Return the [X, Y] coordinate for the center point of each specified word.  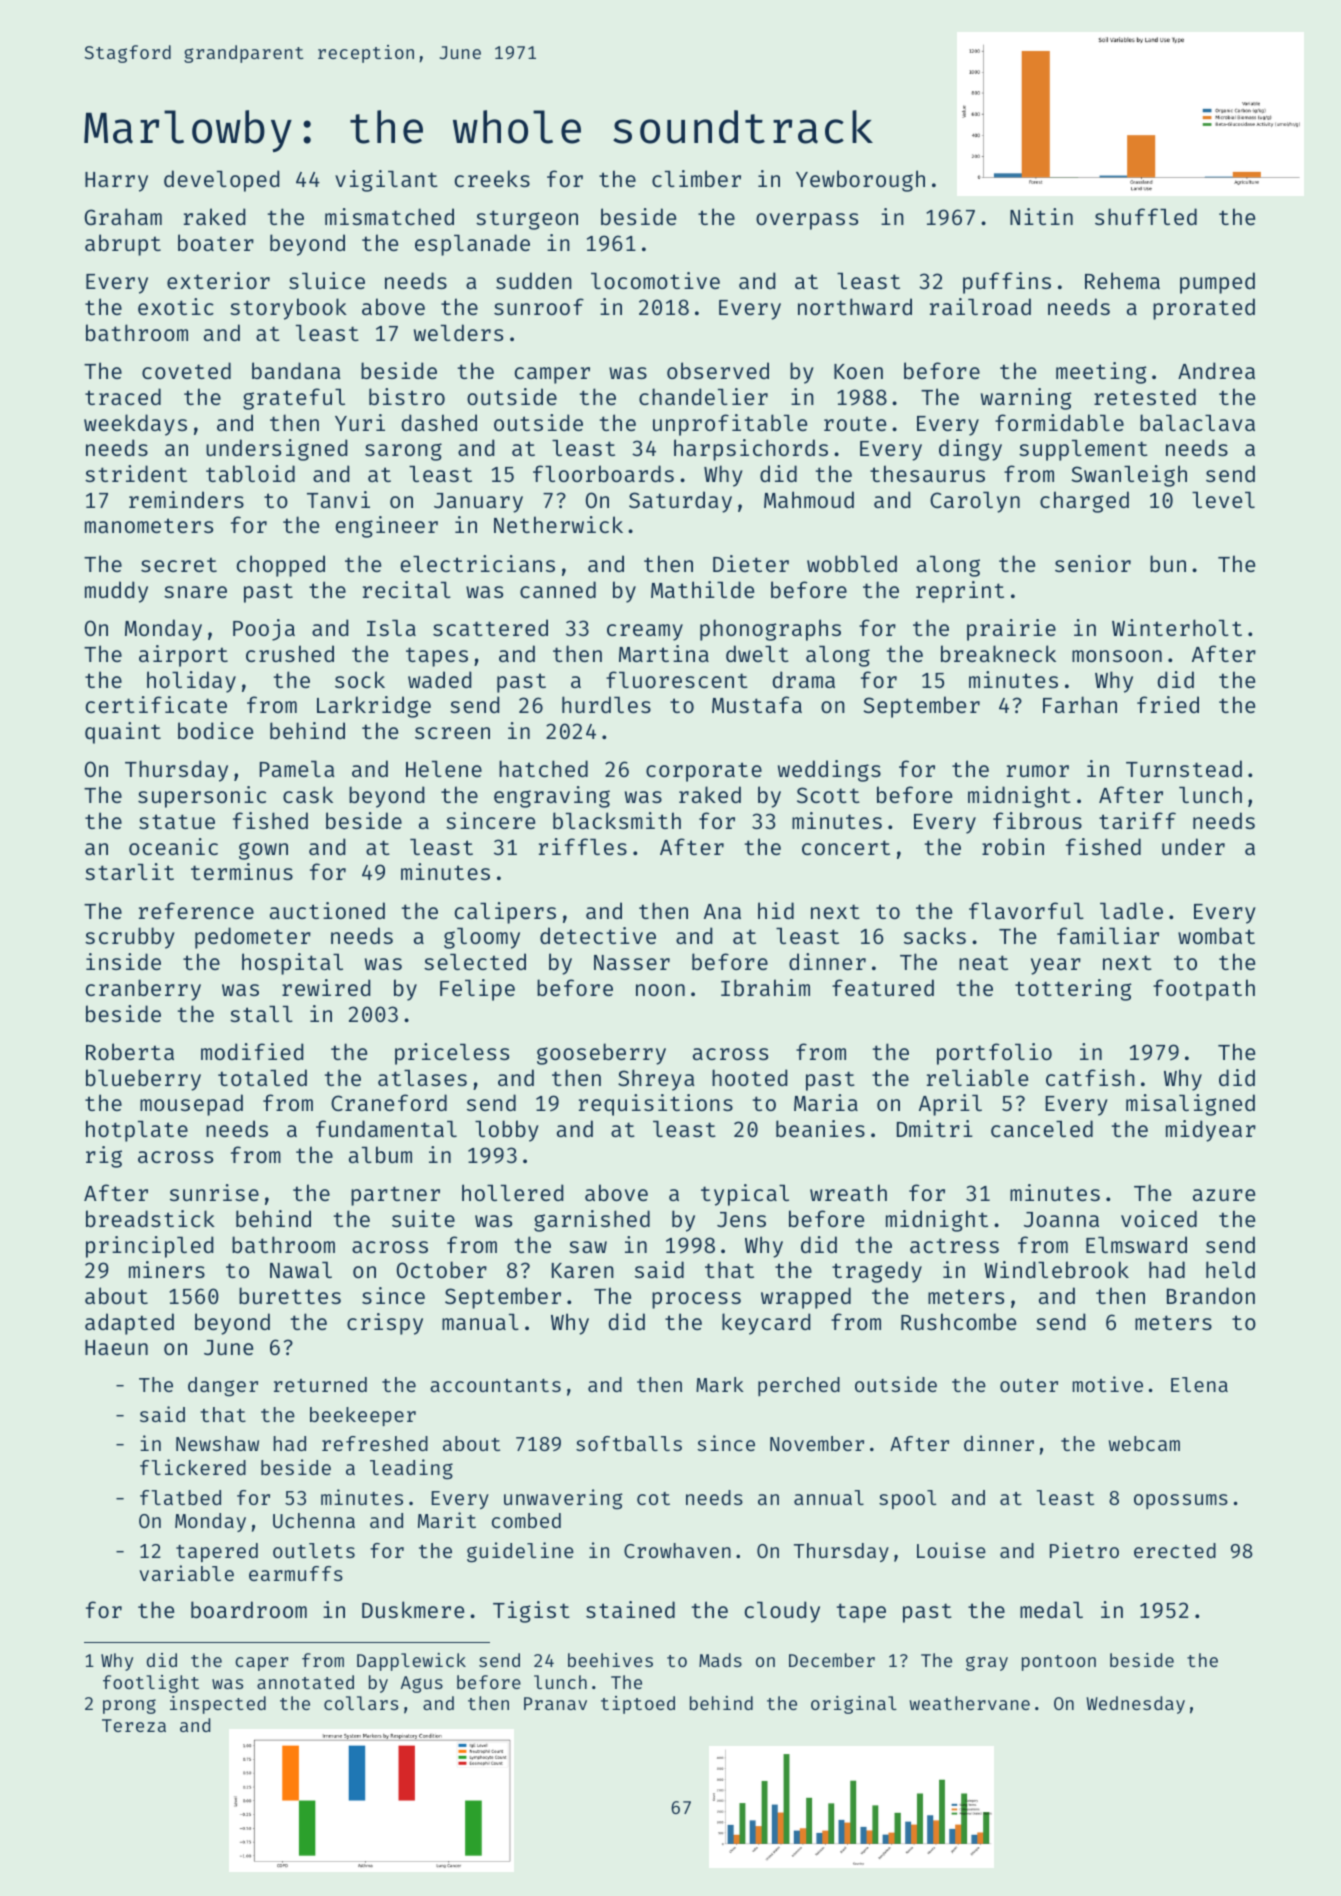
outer [1029, 1385]
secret [179, 564]
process [696, 1300]
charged [1084, 502]
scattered [490, 627]
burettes [290, 1295]
